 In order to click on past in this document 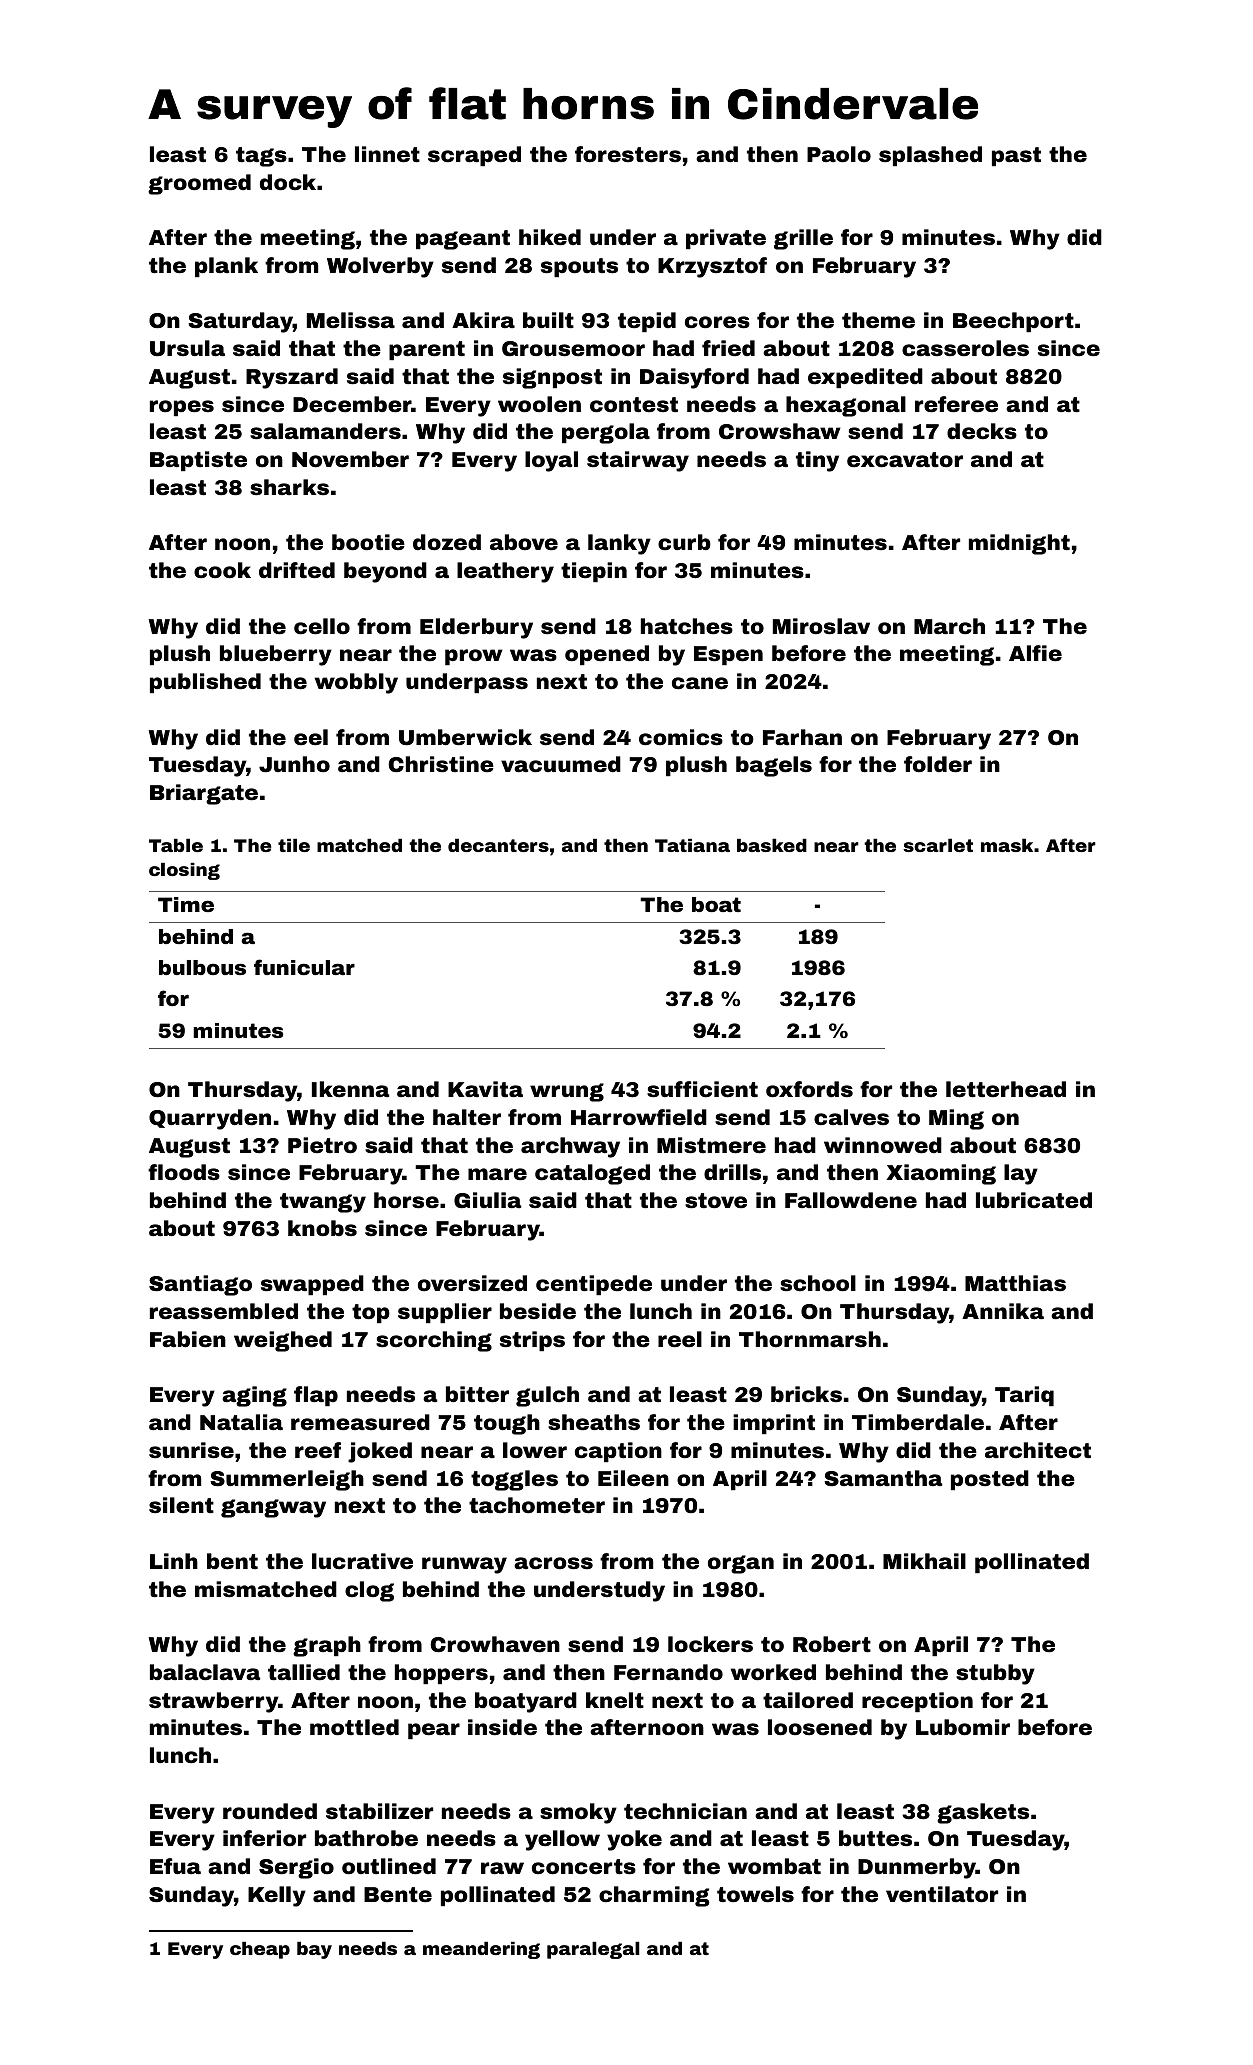, I will do `click(1016, 156)`.
